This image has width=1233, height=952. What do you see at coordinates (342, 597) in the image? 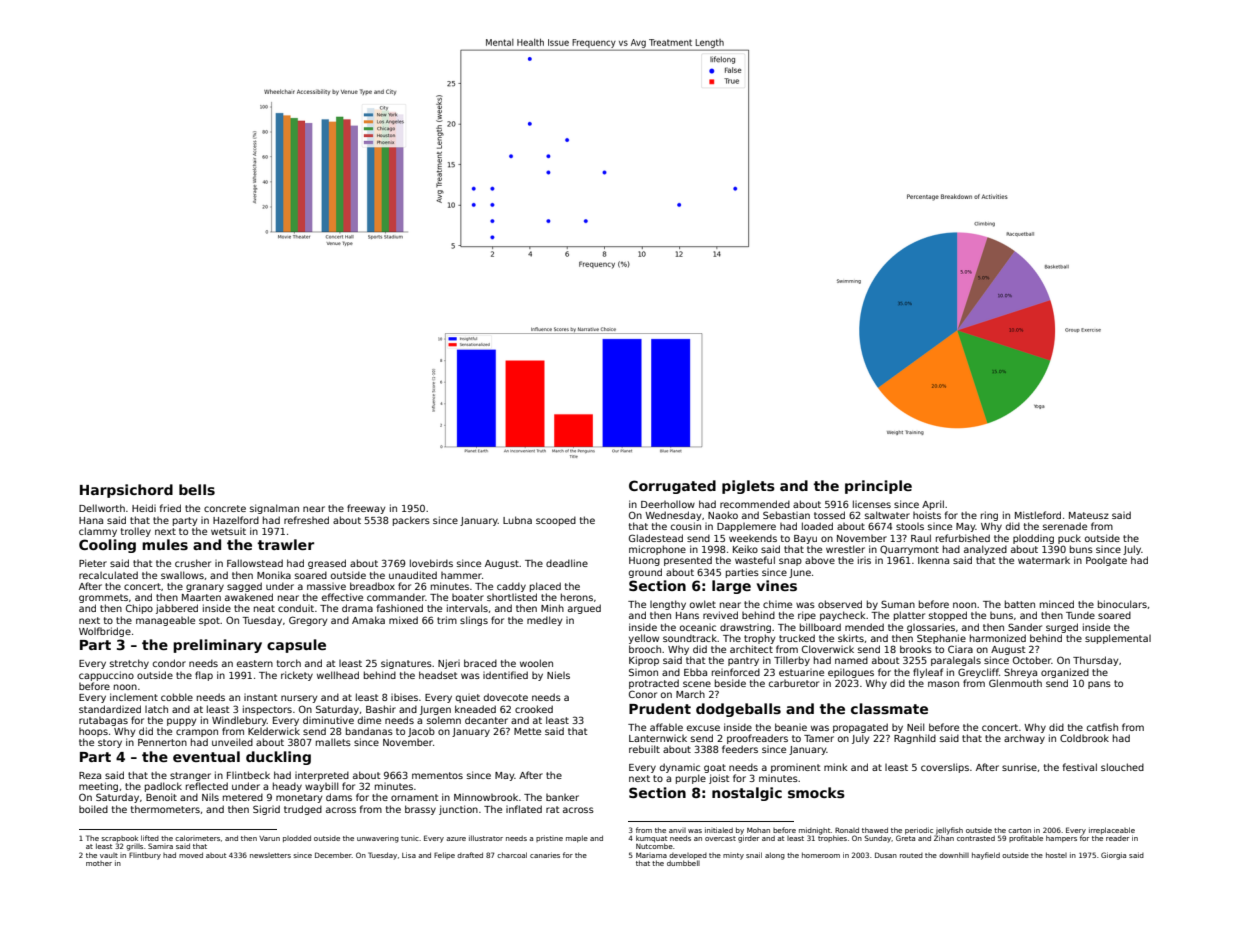
I see `effective` at bounding box center [342, 597].
